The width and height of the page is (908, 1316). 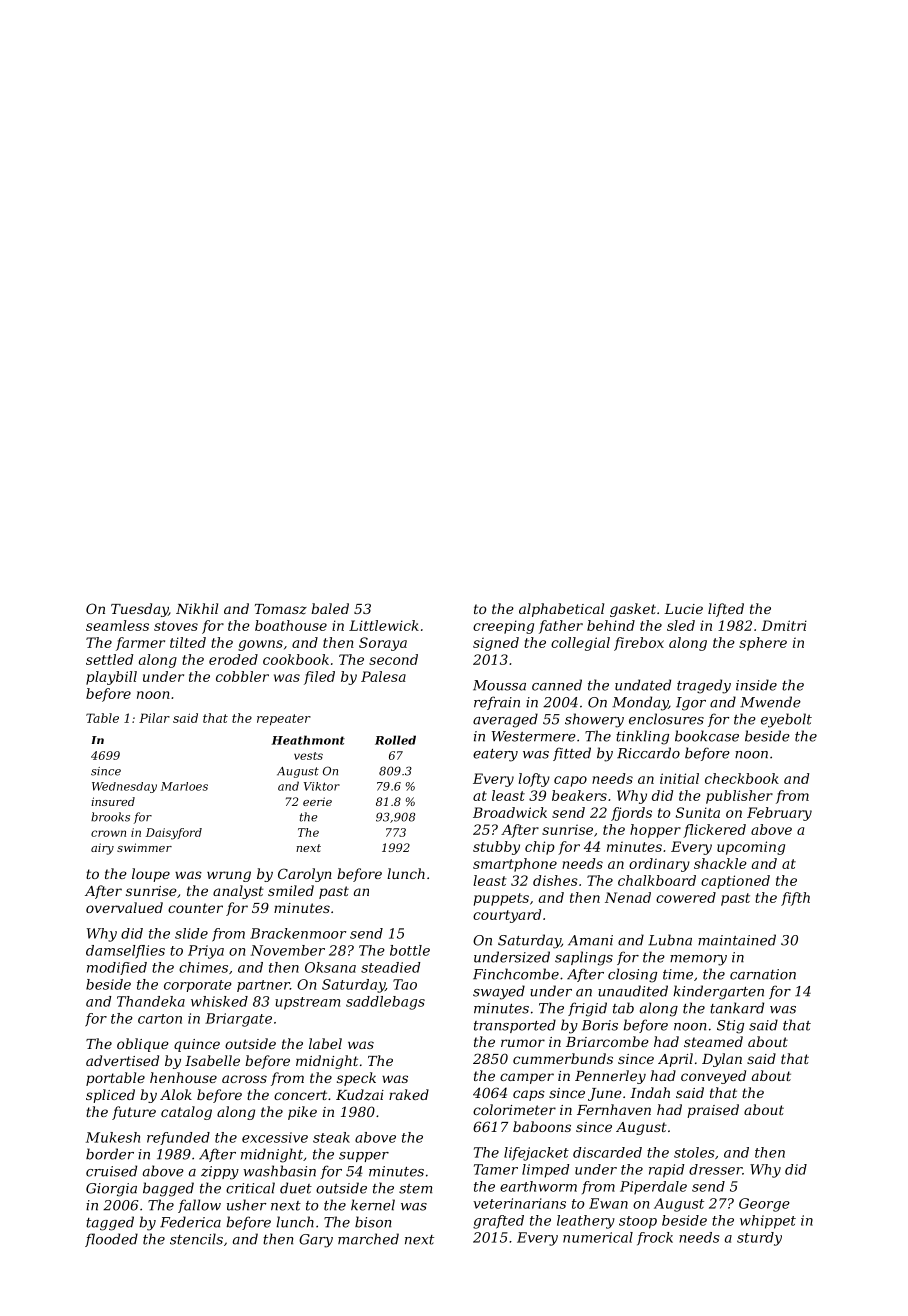 I want to click on courtyard, so click(x=507, y=916).
